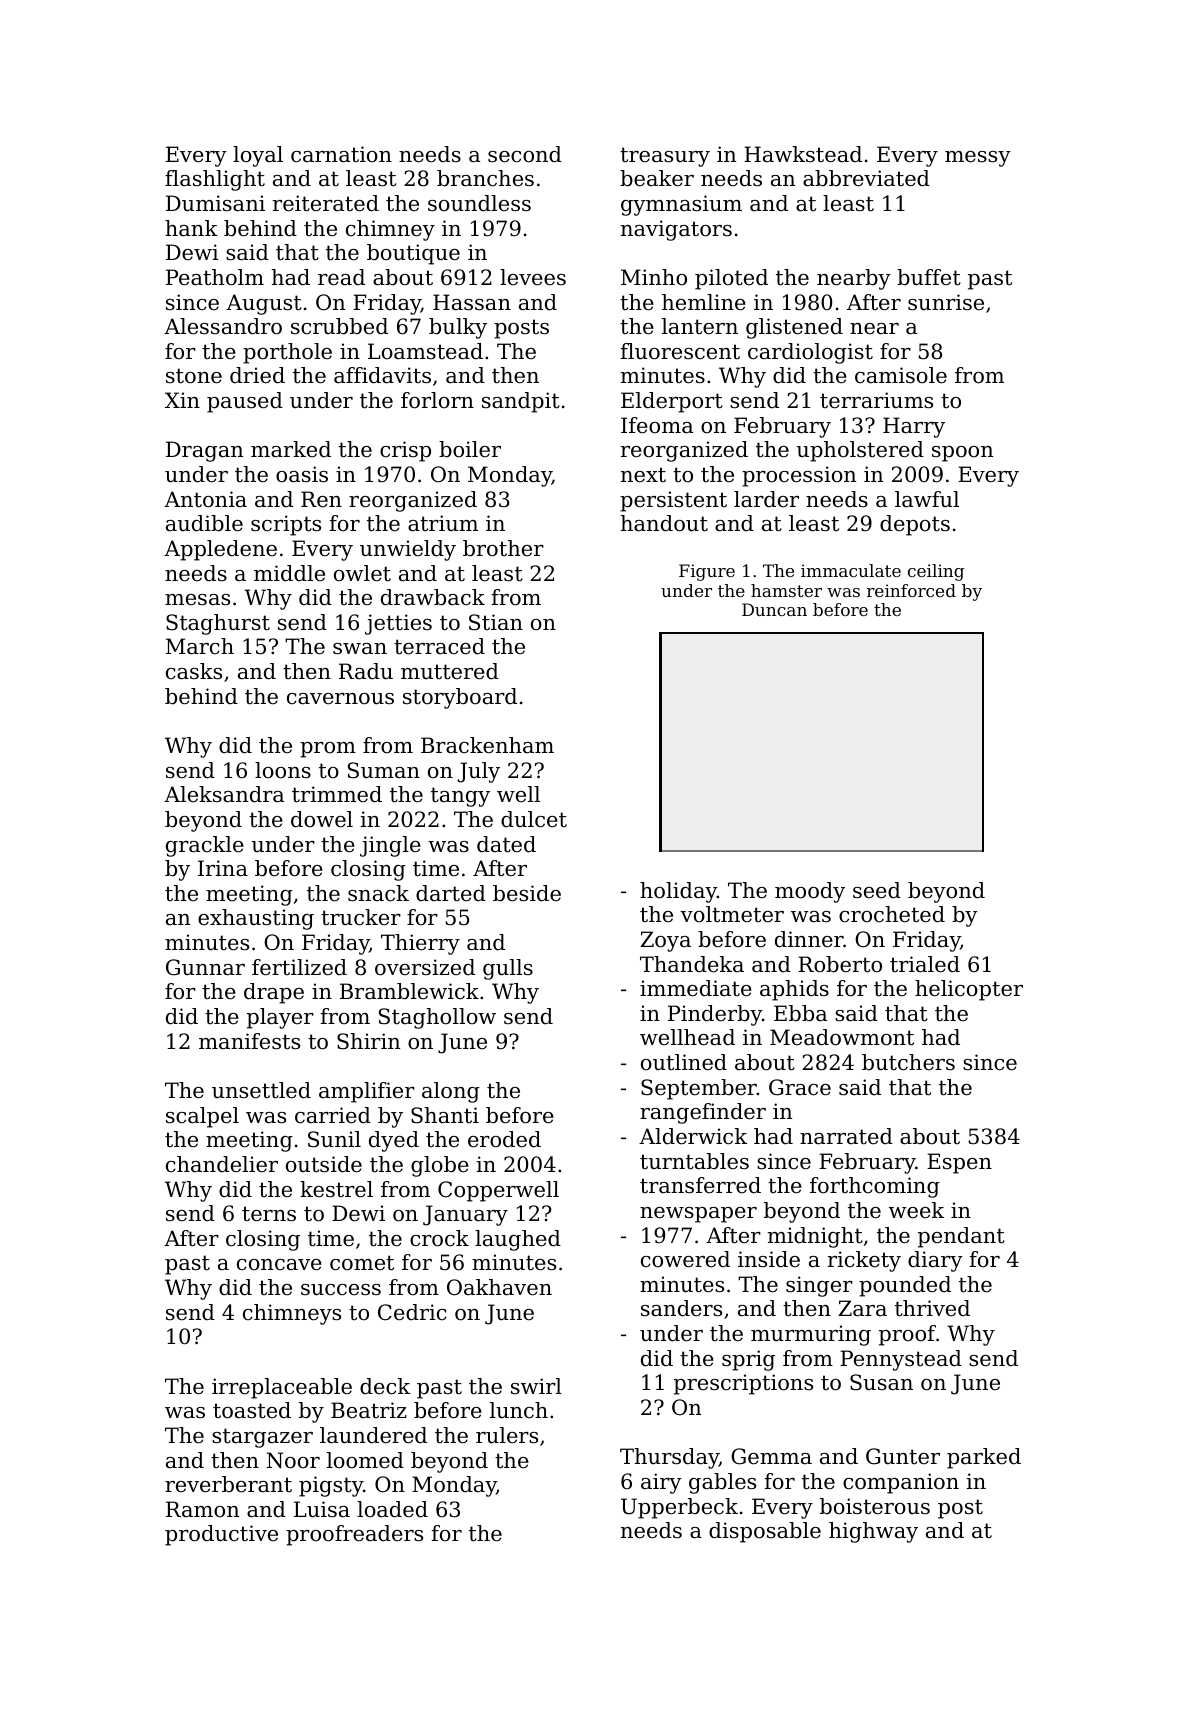  What do you see at coordinates (969, 990) in the screenshot?
I see `helicopter` at bounding box center [969, 990].
